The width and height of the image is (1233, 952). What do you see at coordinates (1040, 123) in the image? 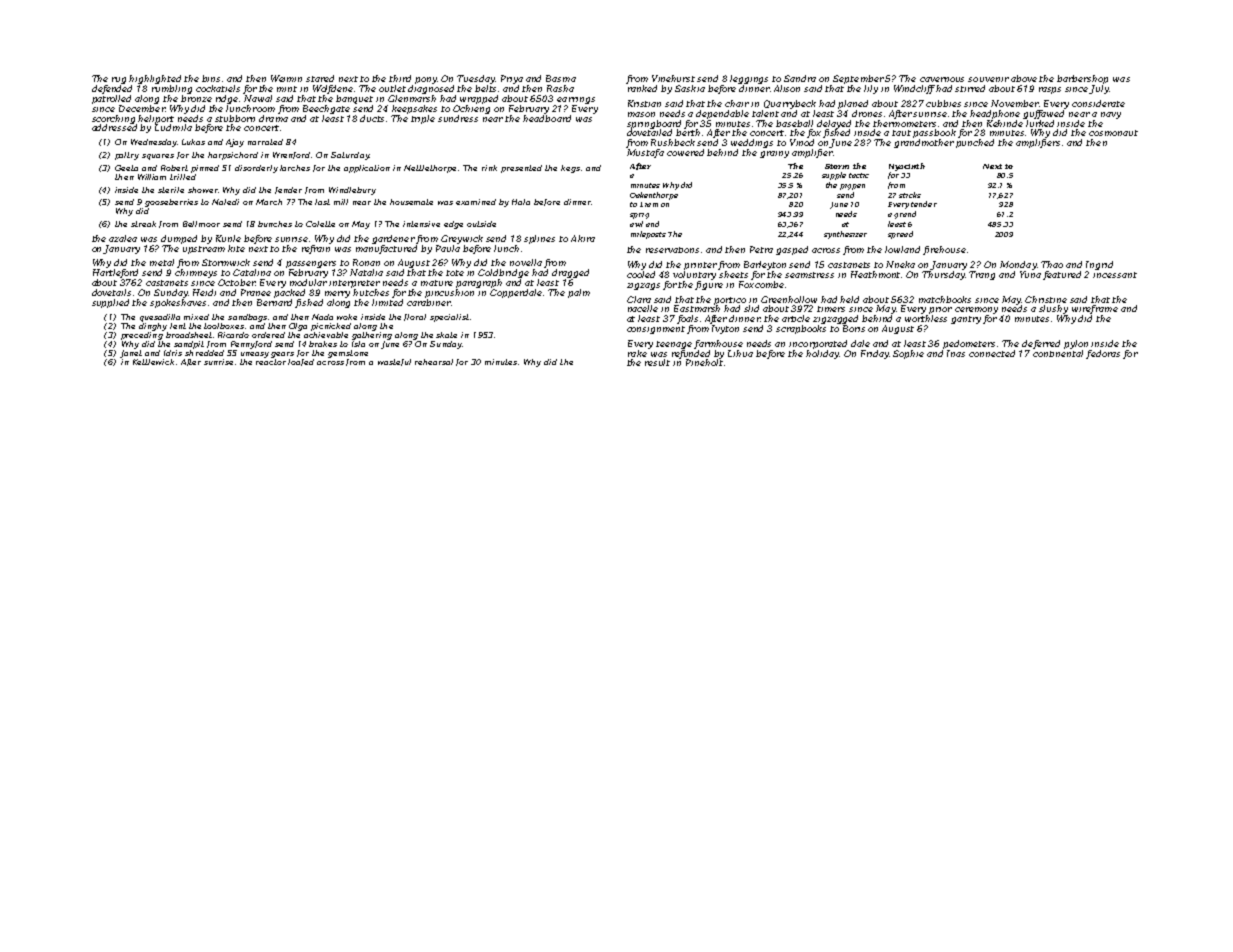
I see `lurked` at bounding box center [1040, 123].
